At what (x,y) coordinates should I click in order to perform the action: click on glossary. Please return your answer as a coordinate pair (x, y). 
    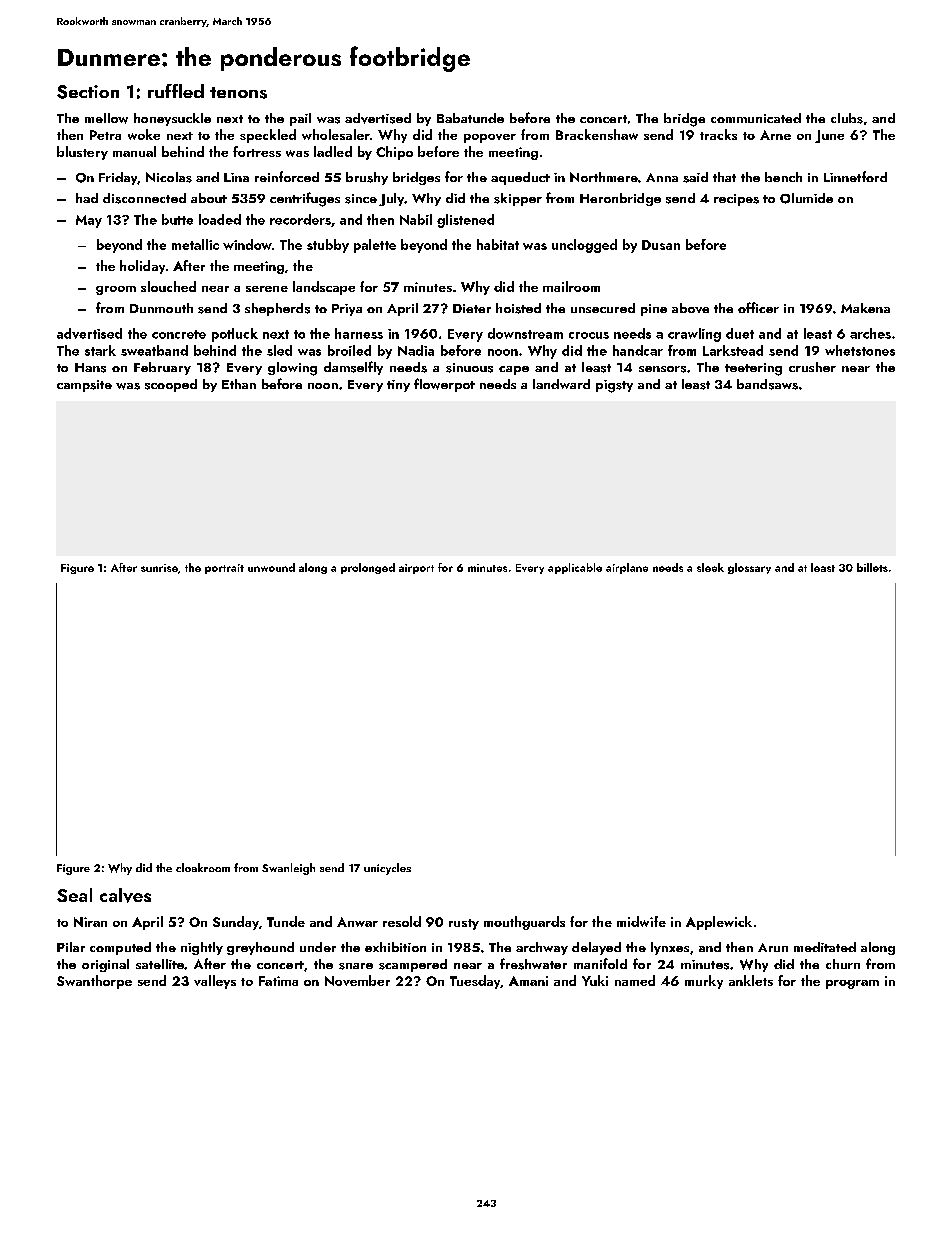
    Looking at the image, I should click on (749, 568).
